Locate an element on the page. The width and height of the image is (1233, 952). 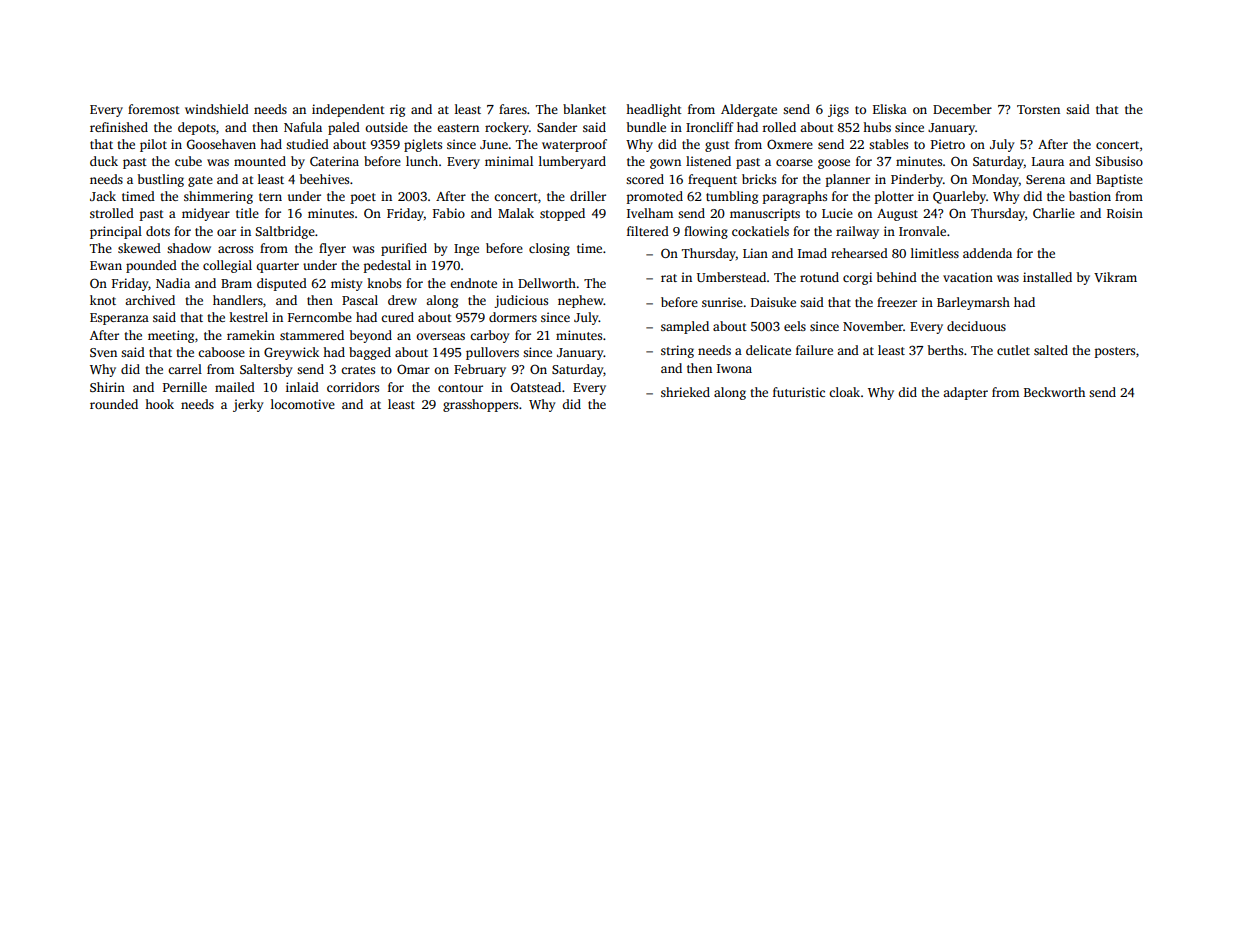
Saltbridge is located at coordinates (285, 232).
